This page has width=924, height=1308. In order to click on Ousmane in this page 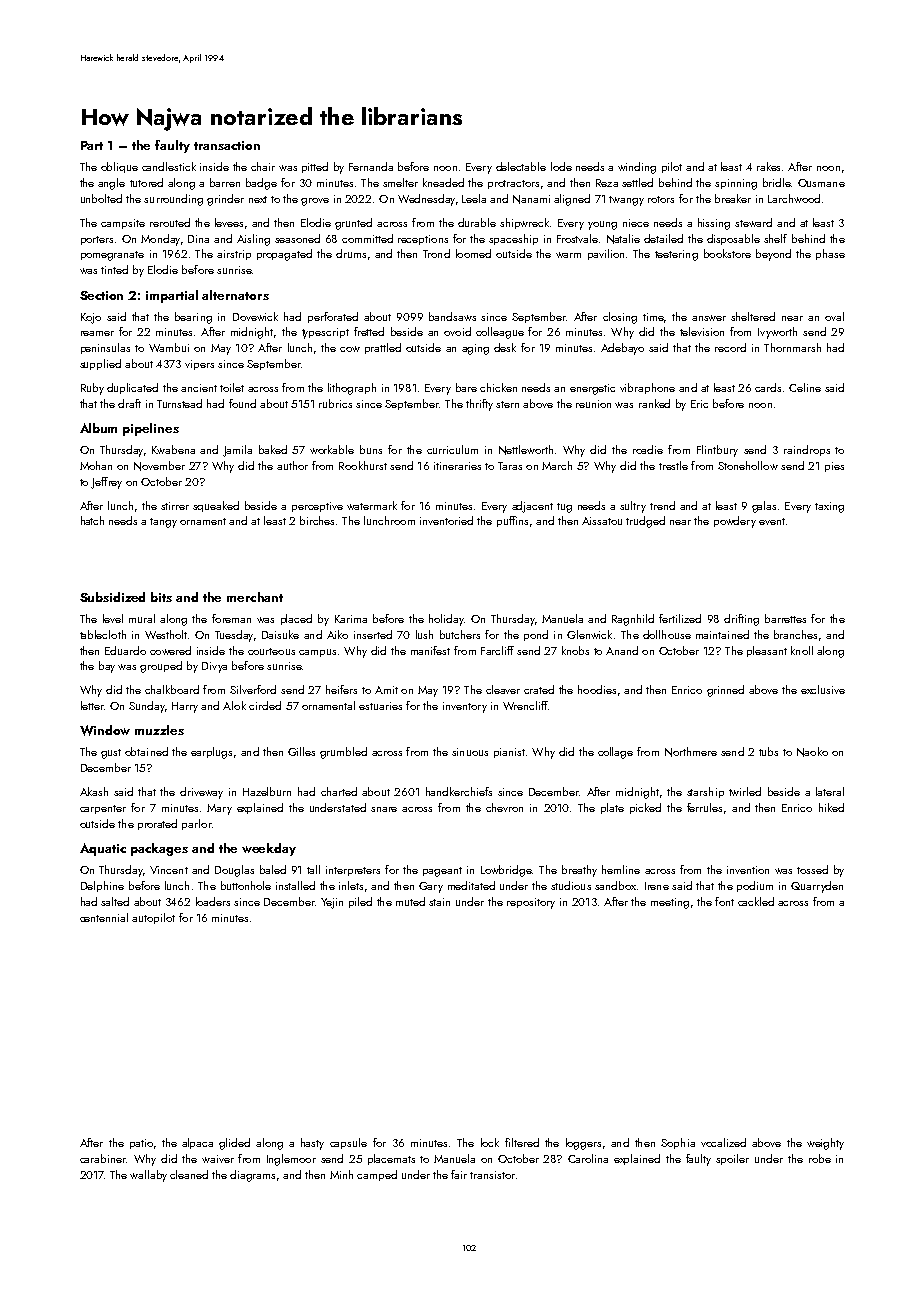, I will do `click(821, 183)`.
